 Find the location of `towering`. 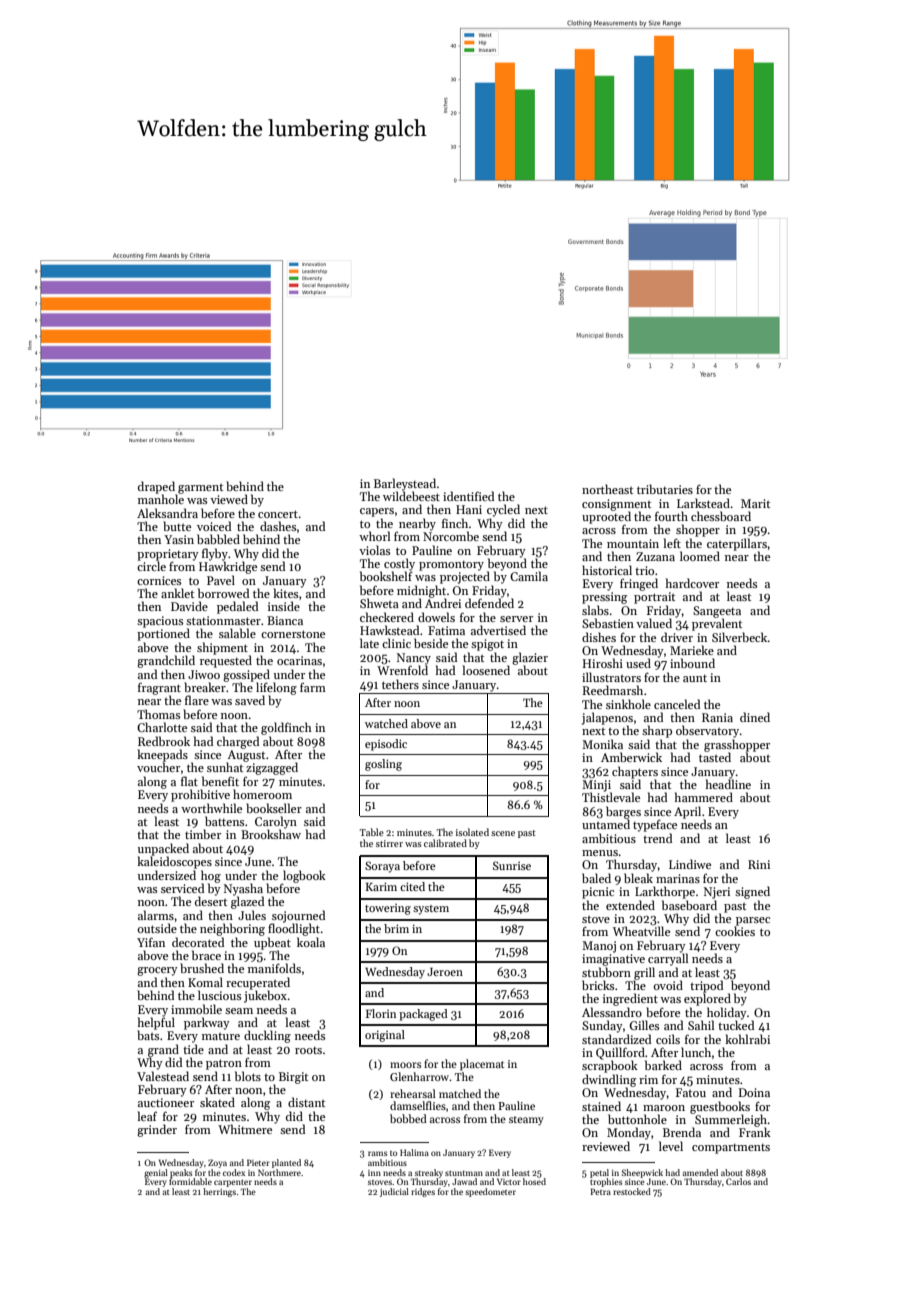

towering is located at coordinates (388, 909).
